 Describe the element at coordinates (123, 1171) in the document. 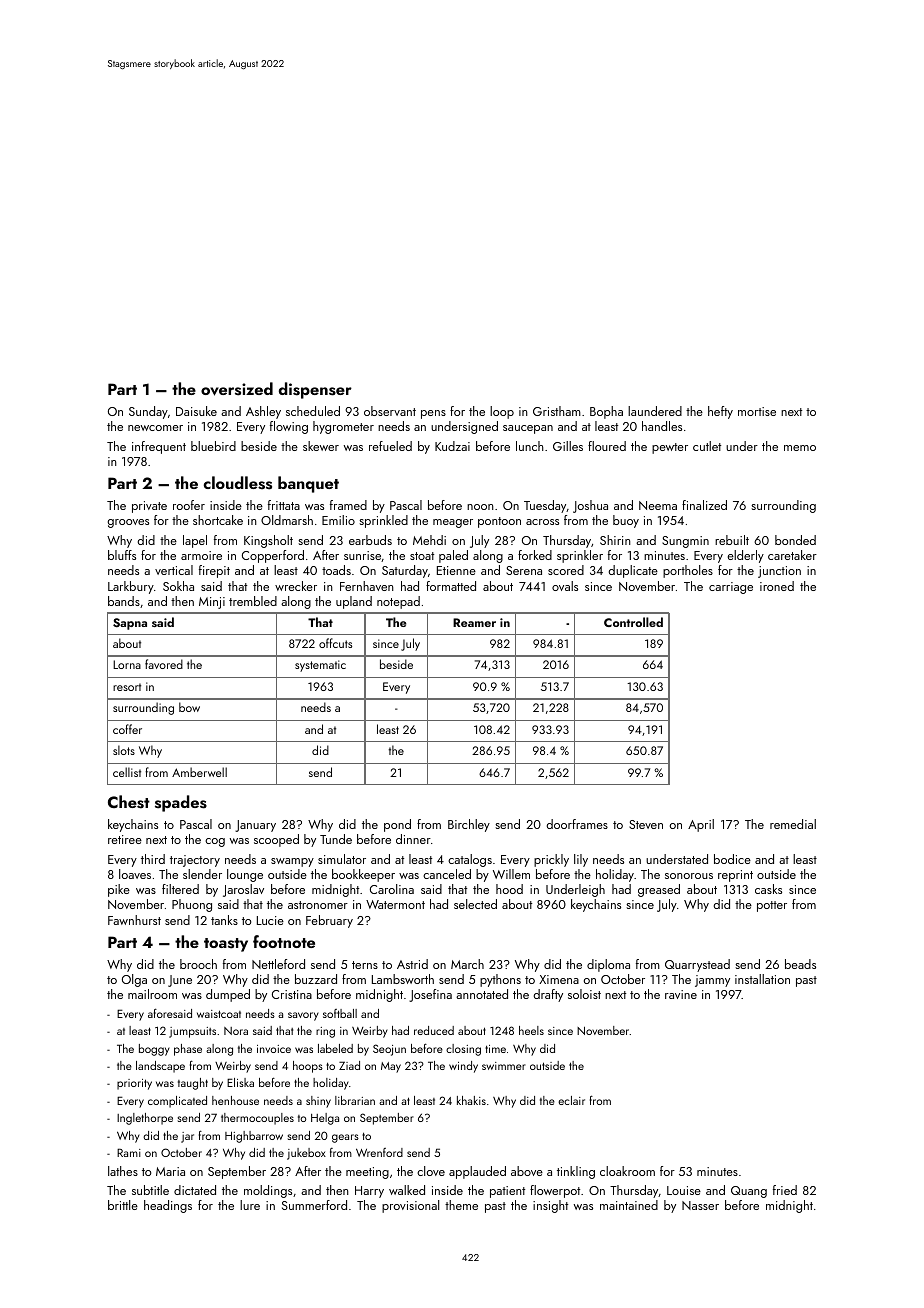

I see `lathes` at that location.
